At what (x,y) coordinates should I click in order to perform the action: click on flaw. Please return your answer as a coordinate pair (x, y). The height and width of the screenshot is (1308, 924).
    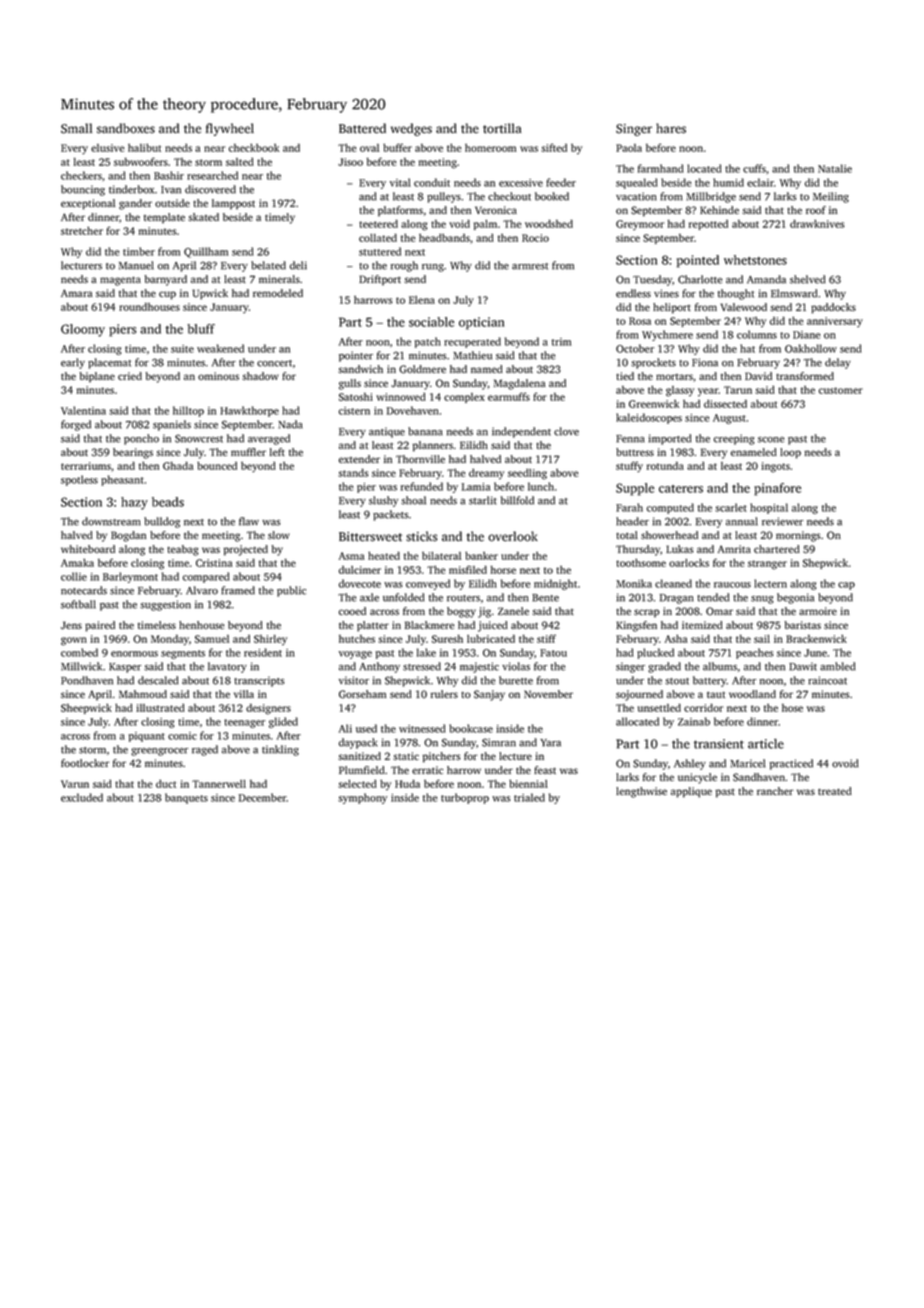
    Looking at the image, I should click on (249, 521).
